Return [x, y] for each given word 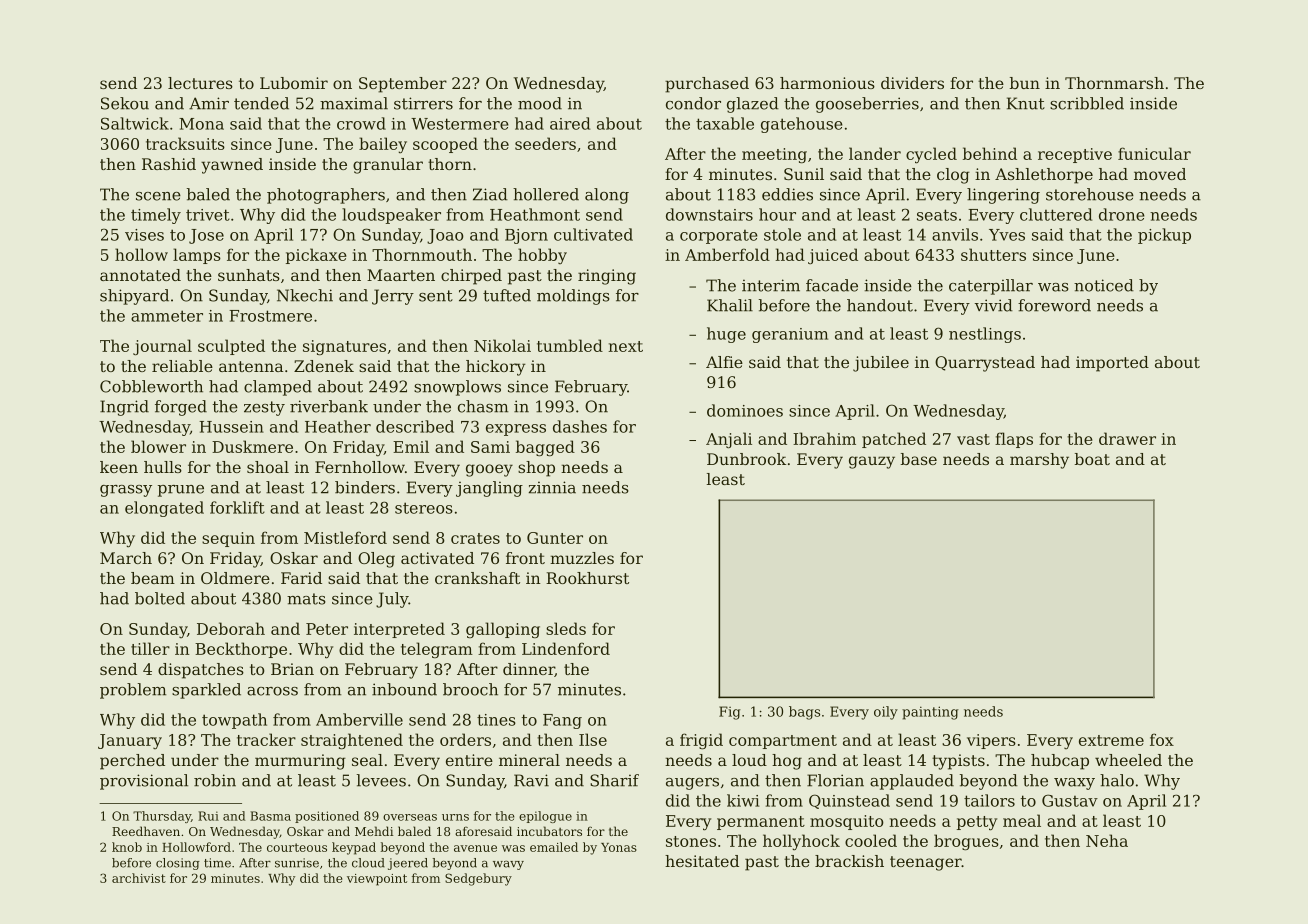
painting [930, 713]
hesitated [702, 861]
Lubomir [294, 83]
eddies [787, 194]
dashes [580, 426]
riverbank [329, 406]
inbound [404, 689]
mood [540, 103]
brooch [470, 689]
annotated [140, 275]
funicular [1154, 153]
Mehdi [374, 831]
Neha [1107, 840]
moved [1160, 174]
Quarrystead [985, 364]
